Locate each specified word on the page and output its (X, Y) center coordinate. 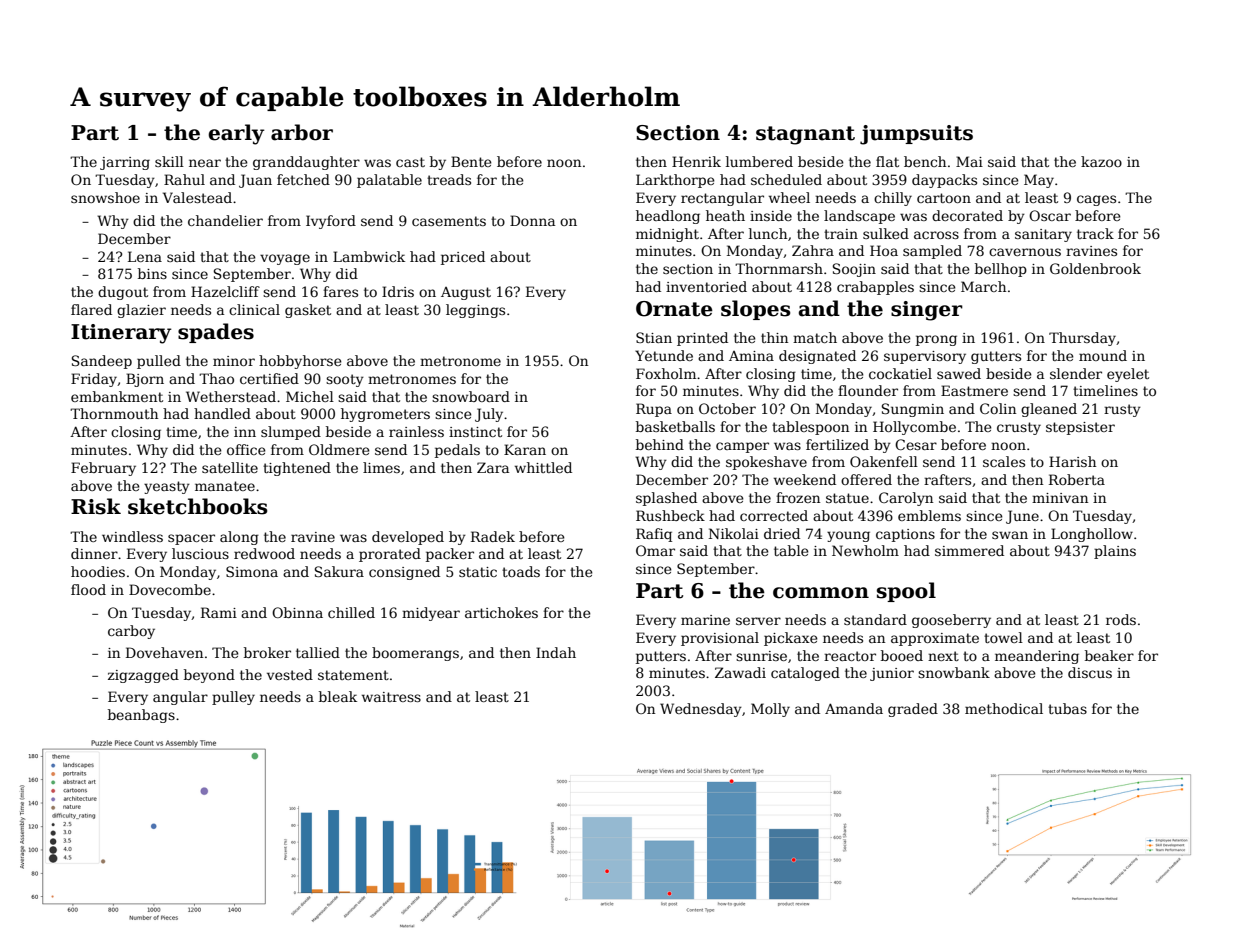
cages (1096, 200)
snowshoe (105, 197)
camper (742, 447)
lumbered (759, 161)
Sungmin (913, 410)
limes (381, 467)
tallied (318, 652)
